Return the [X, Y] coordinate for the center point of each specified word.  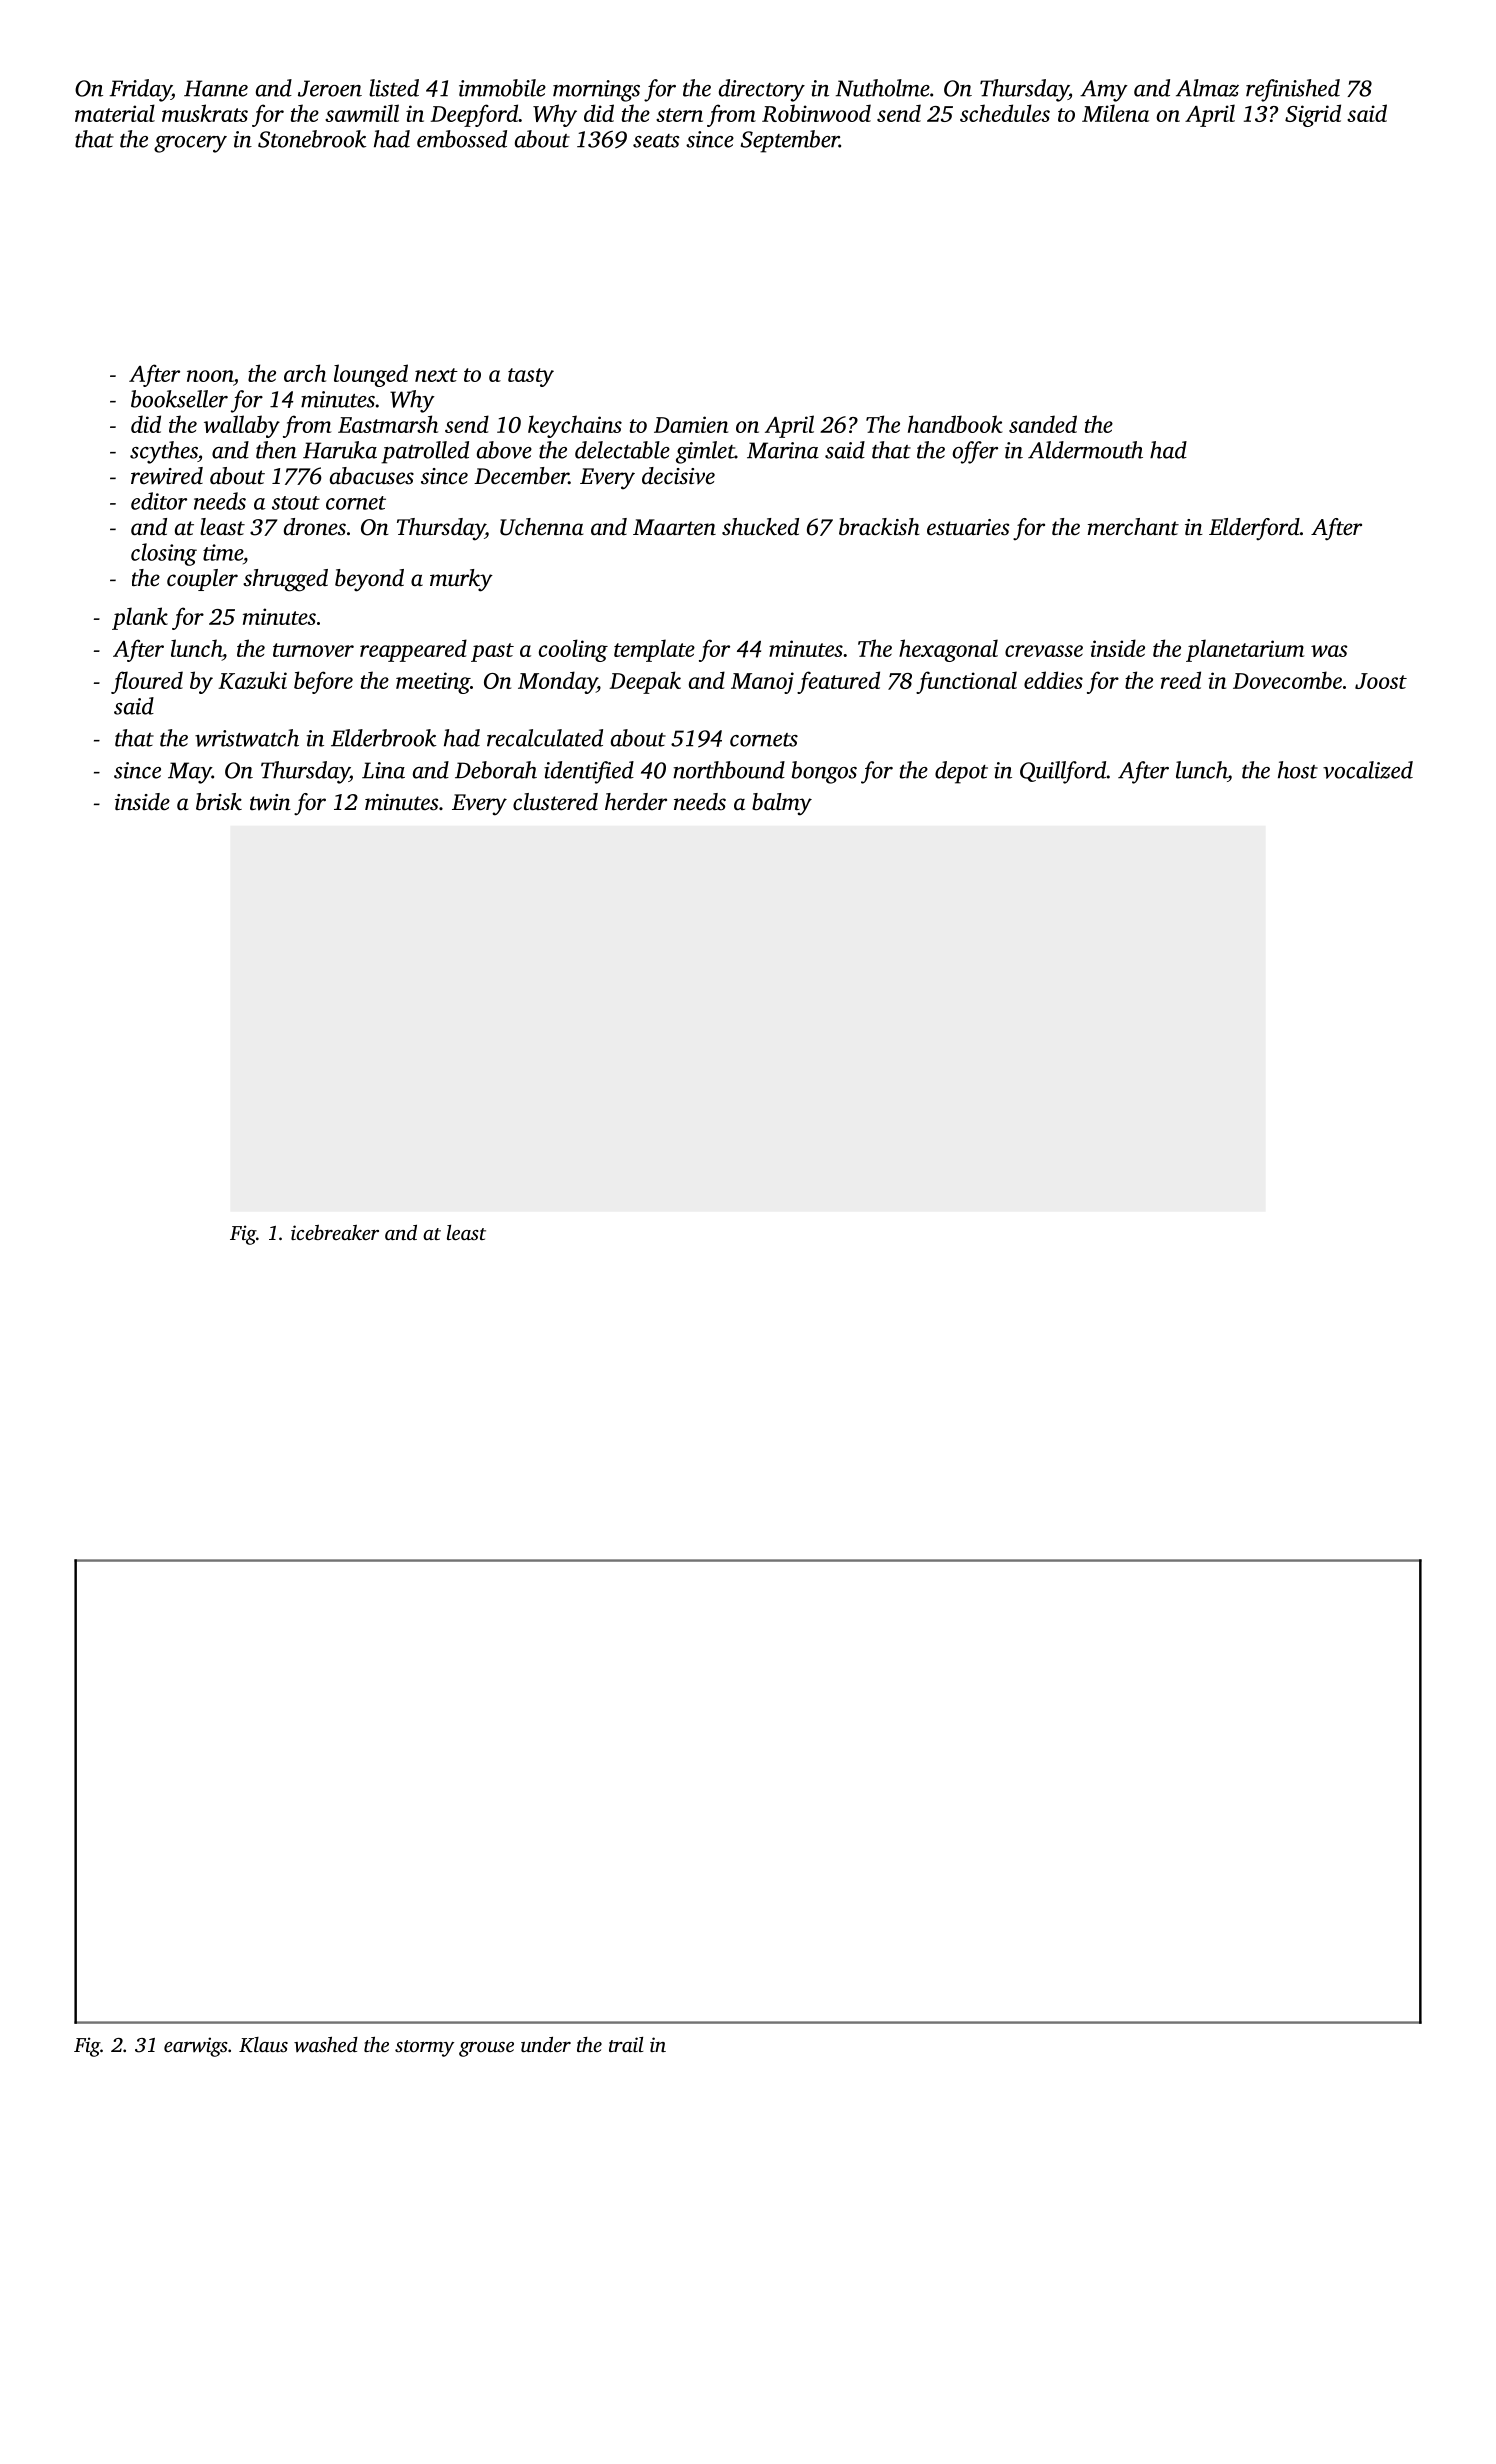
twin [270, 802]
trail [626, 2044]
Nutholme [883, 88]
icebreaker [335, 1232]
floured [147, 682]
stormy [424, 2048]
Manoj [762, 683]
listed [394, 88]
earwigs [196, 2047]
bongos [824, 772]
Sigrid [1313, 115]
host [1298, 770]
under [546, 2044]
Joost [1381, 681]
